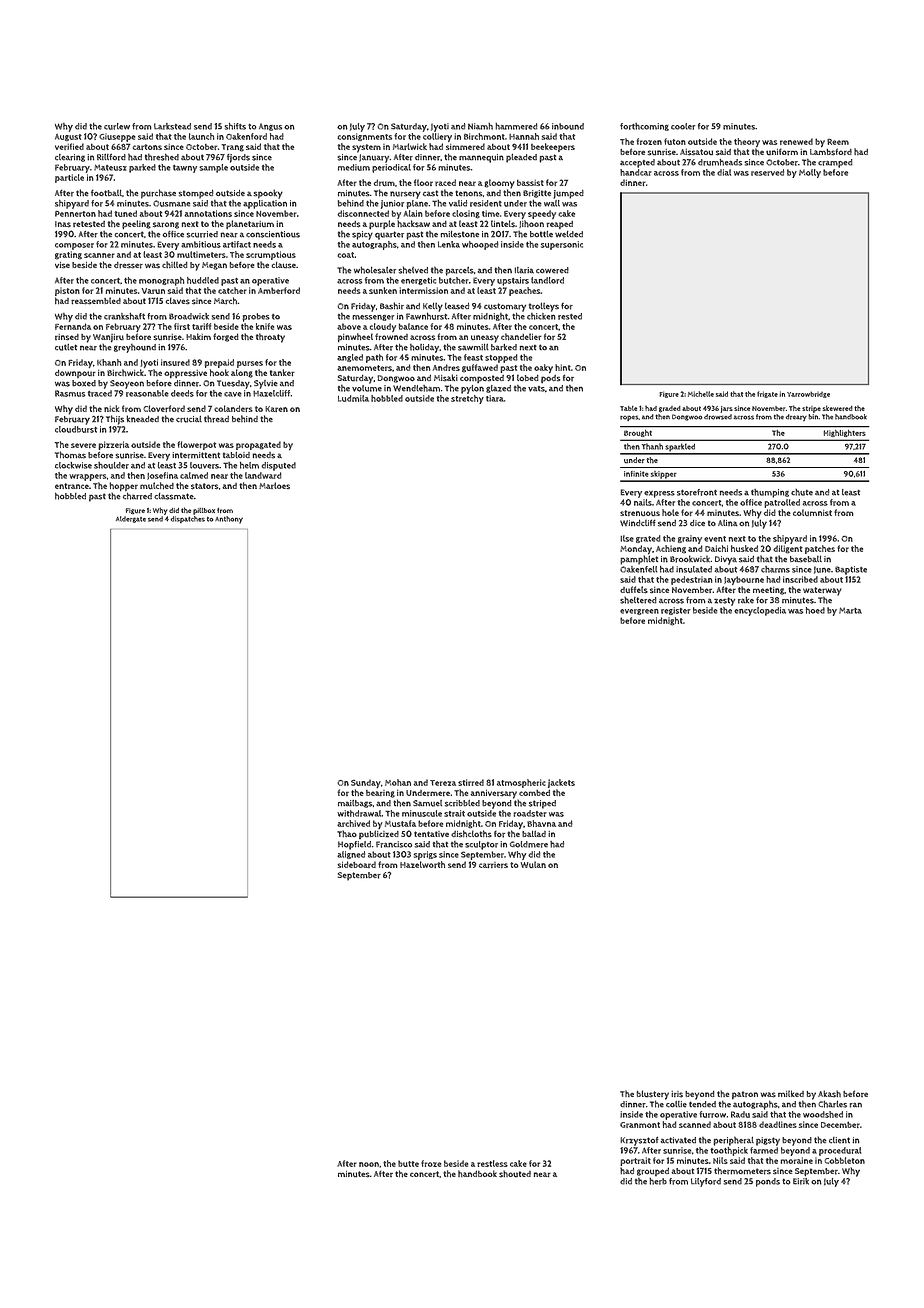 The image size is (924, 1308). I want to click on bearing, so click(380, 794).
